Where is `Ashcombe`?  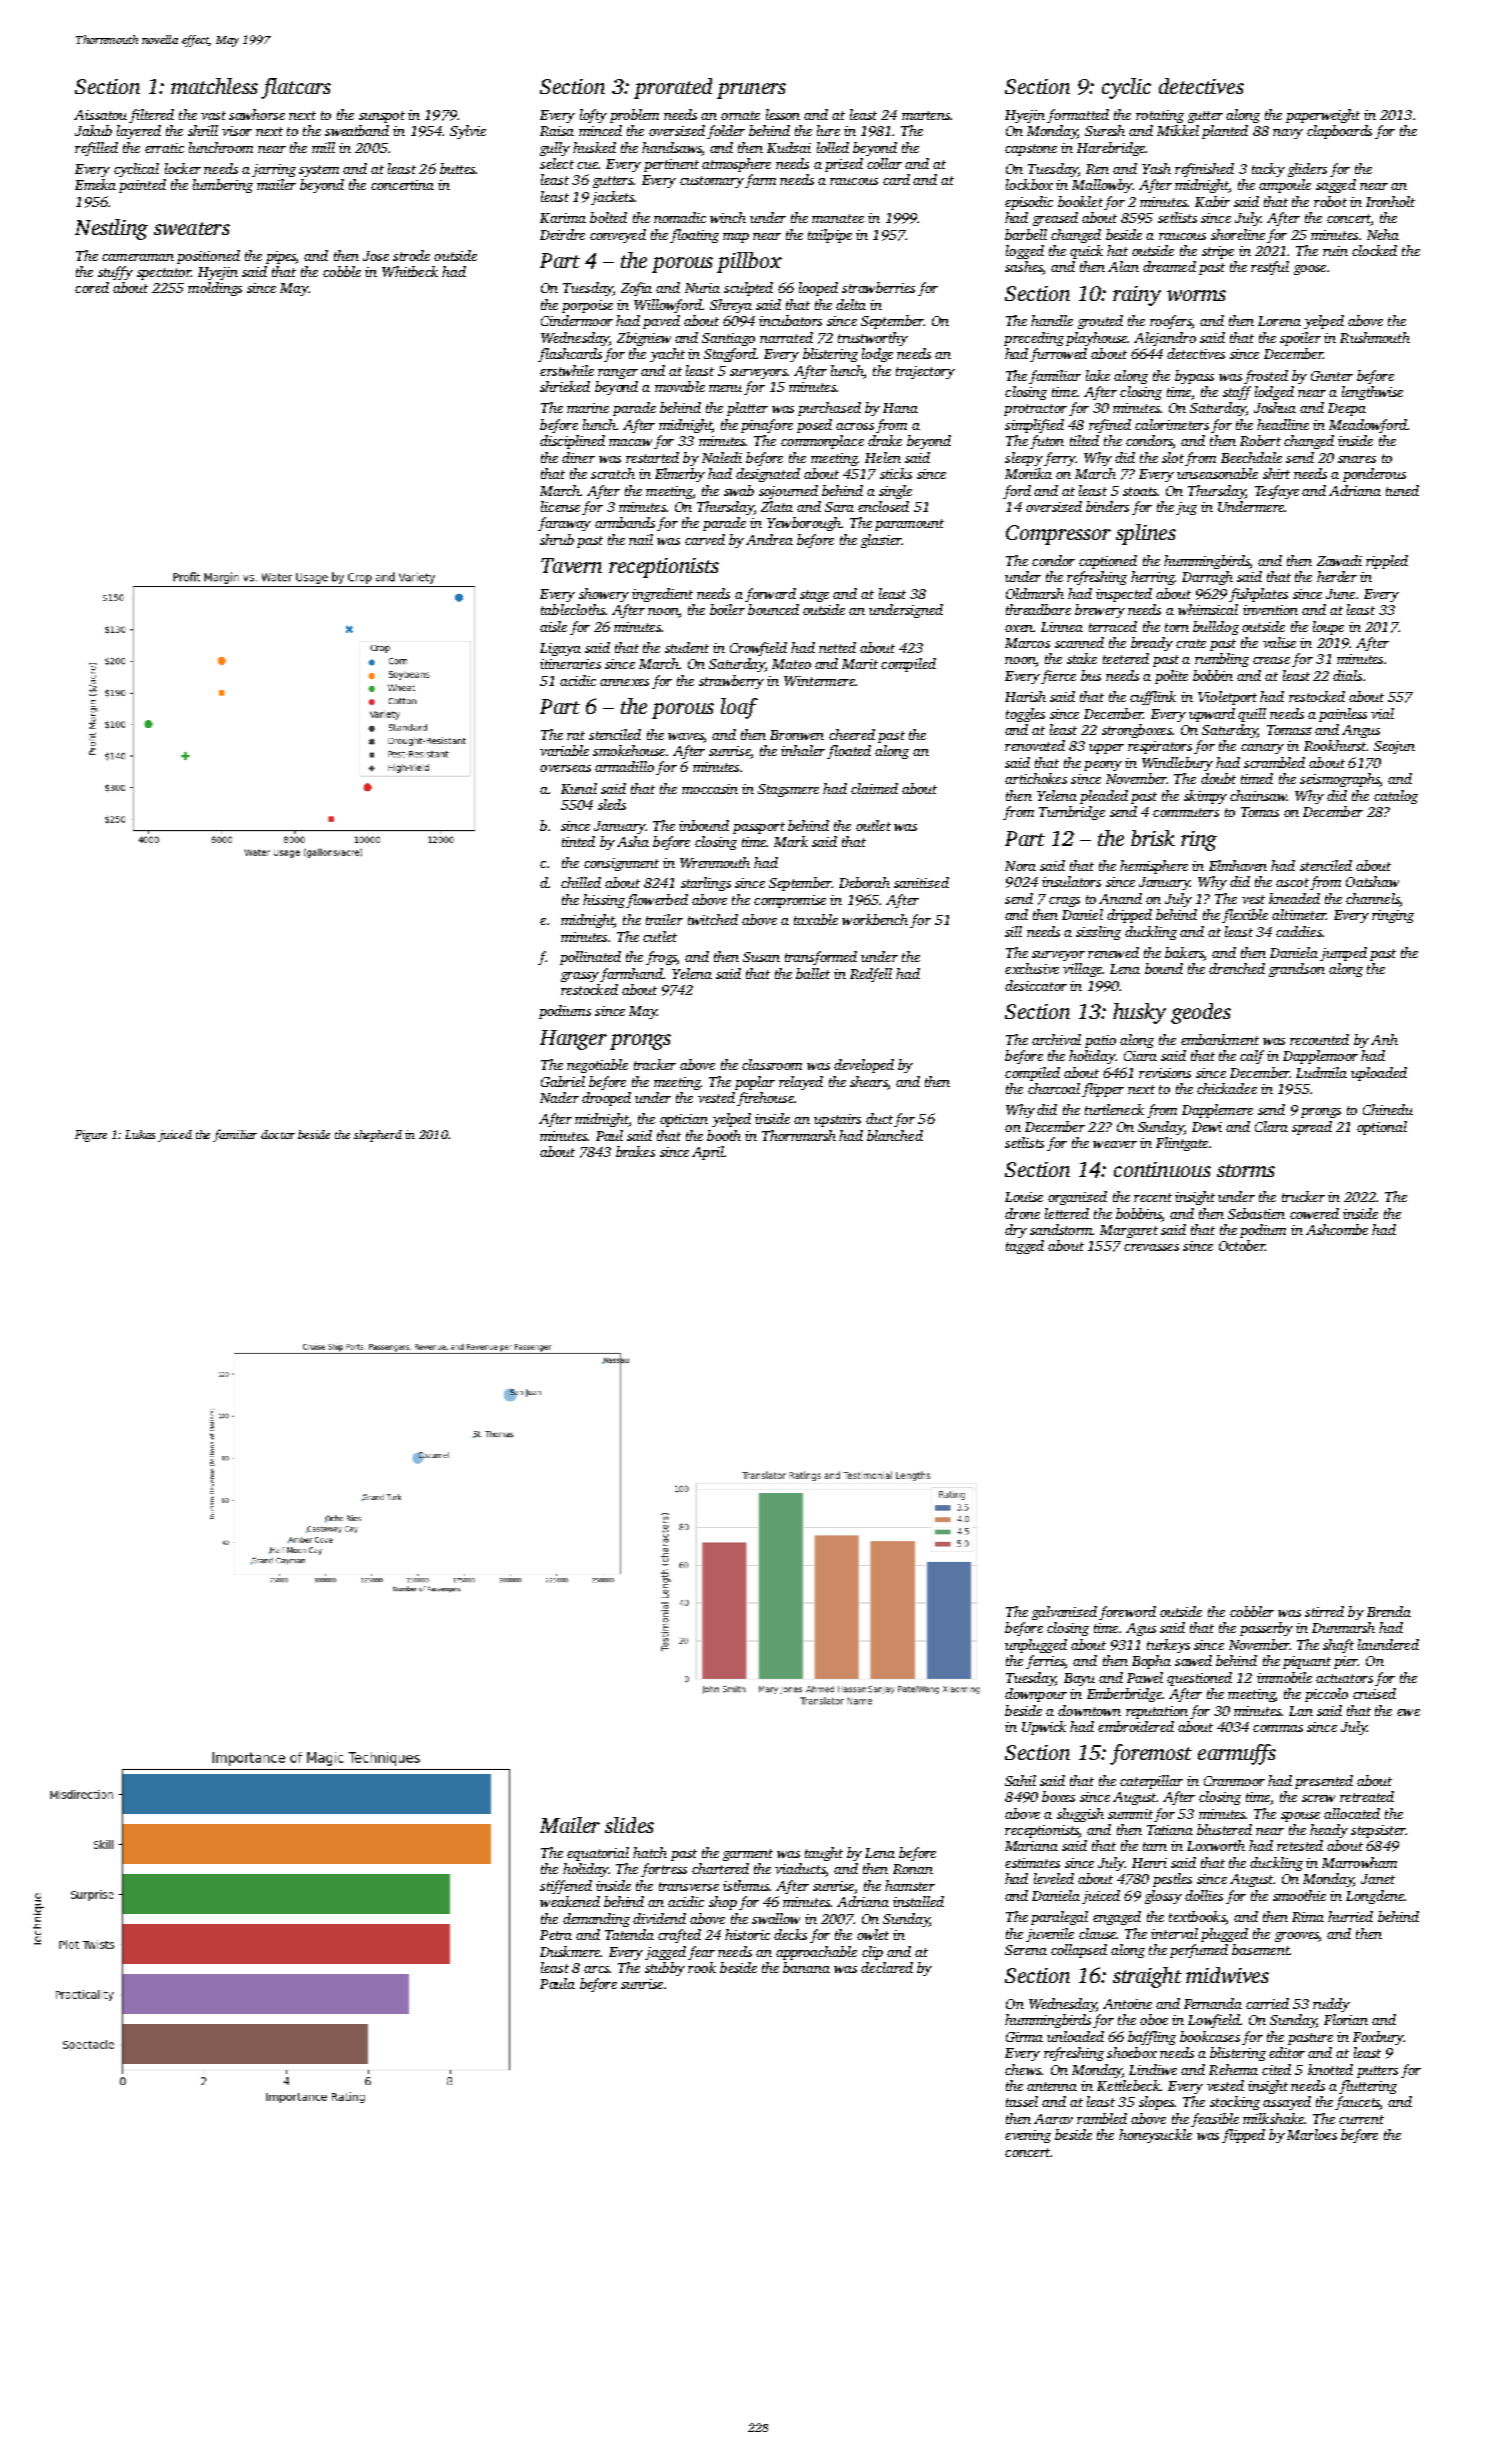
Ashcombe is located at coordinates (1337, 1229).
